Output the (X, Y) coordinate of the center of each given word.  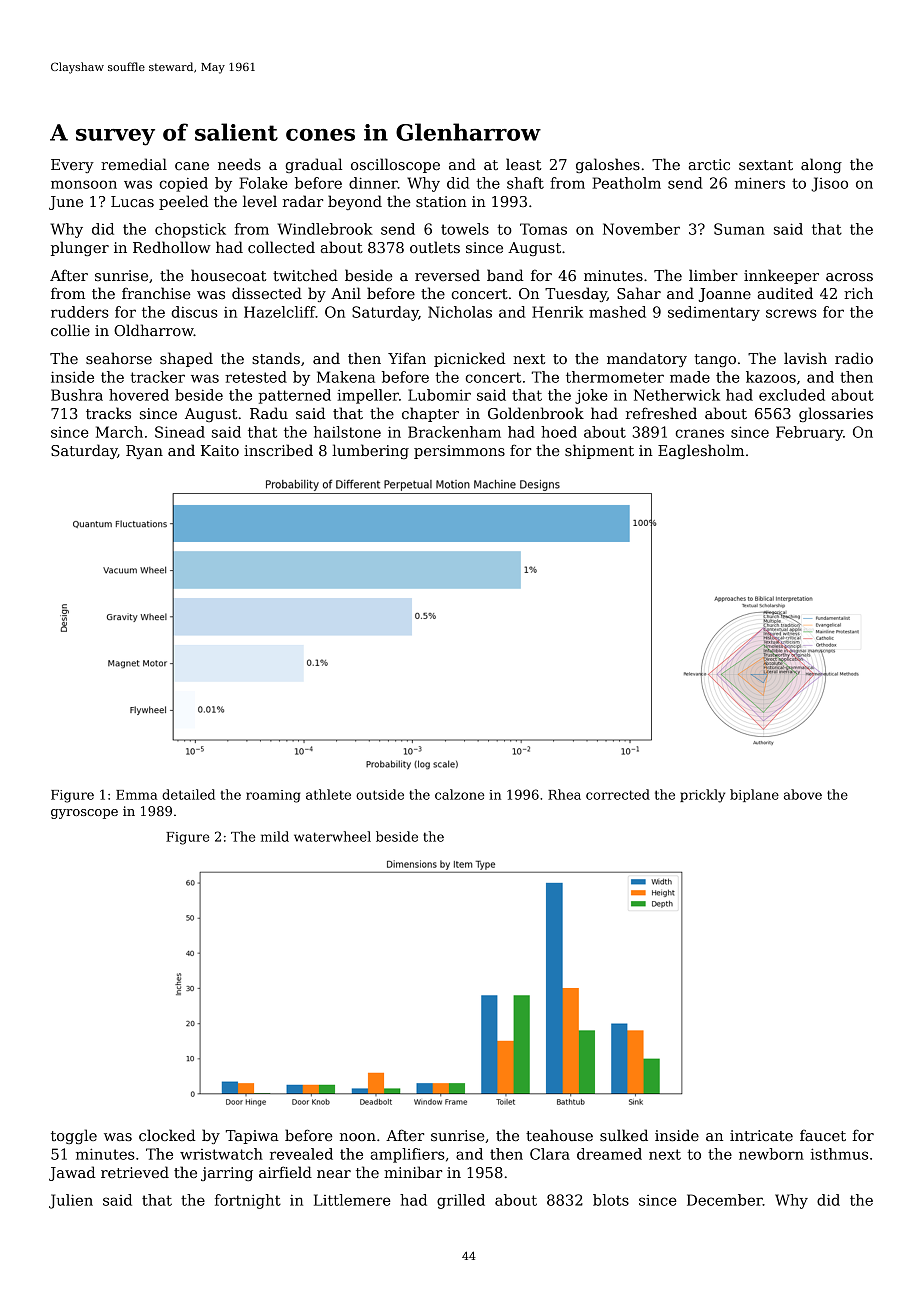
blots (611, 1200)
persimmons (459, 452)
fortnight (248, 1201)
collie (70, 330)
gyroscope (84, 814)
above (803, 794)
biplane (754, 795)
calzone (459, 794)
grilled (461, 1201)
